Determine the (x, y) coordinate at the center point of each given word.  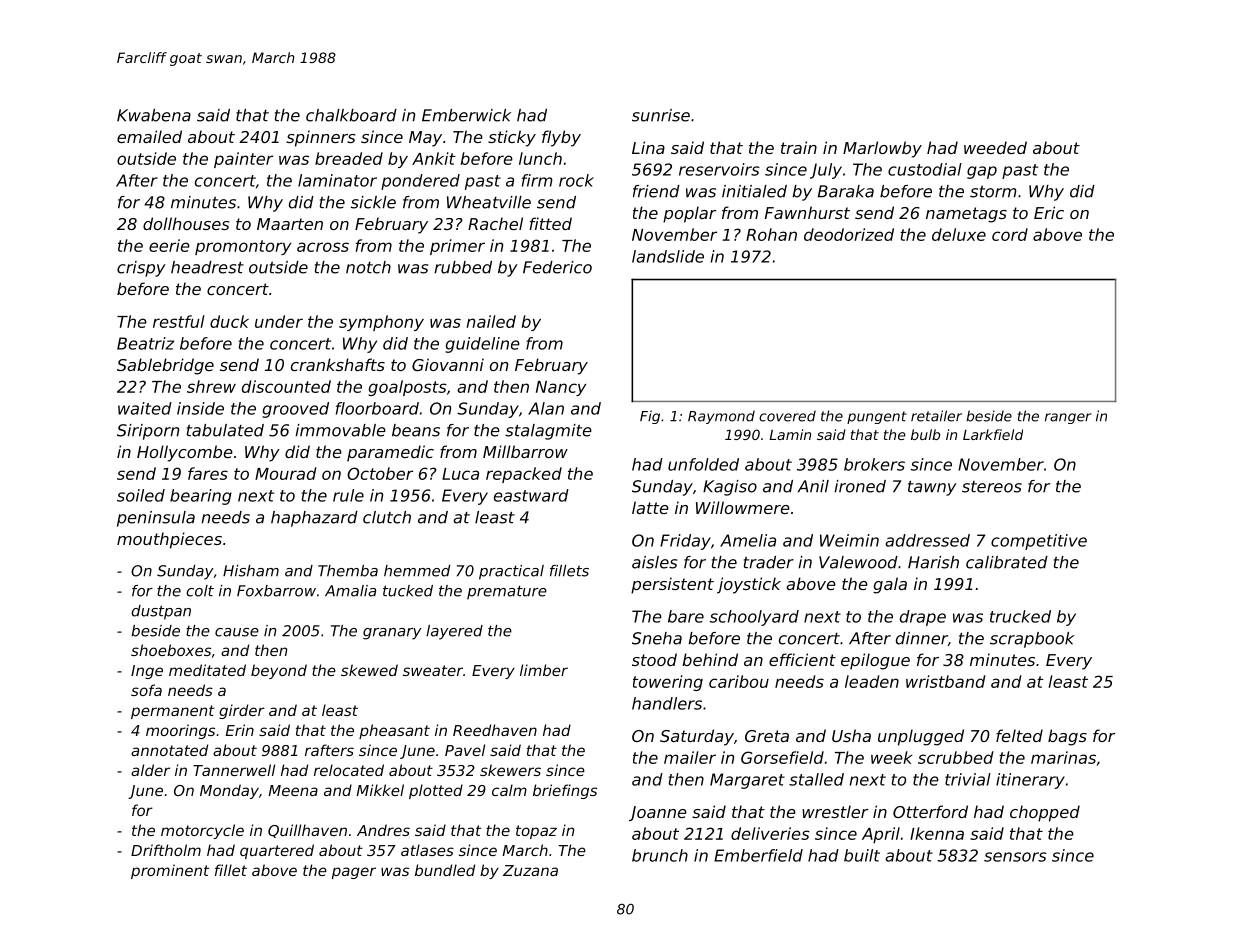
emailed (149, 136)
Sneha (657, 638)
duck (229, 321)
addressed (927, 540)
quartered (277, 851)
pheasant (394, 731)
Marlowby (882, 149)
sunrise (661, 115)
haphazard (314, 519)
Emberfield (758, 855)
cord (1010, 234)
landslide (668, 256)
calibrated (1007, 562)
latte (650, 507)
